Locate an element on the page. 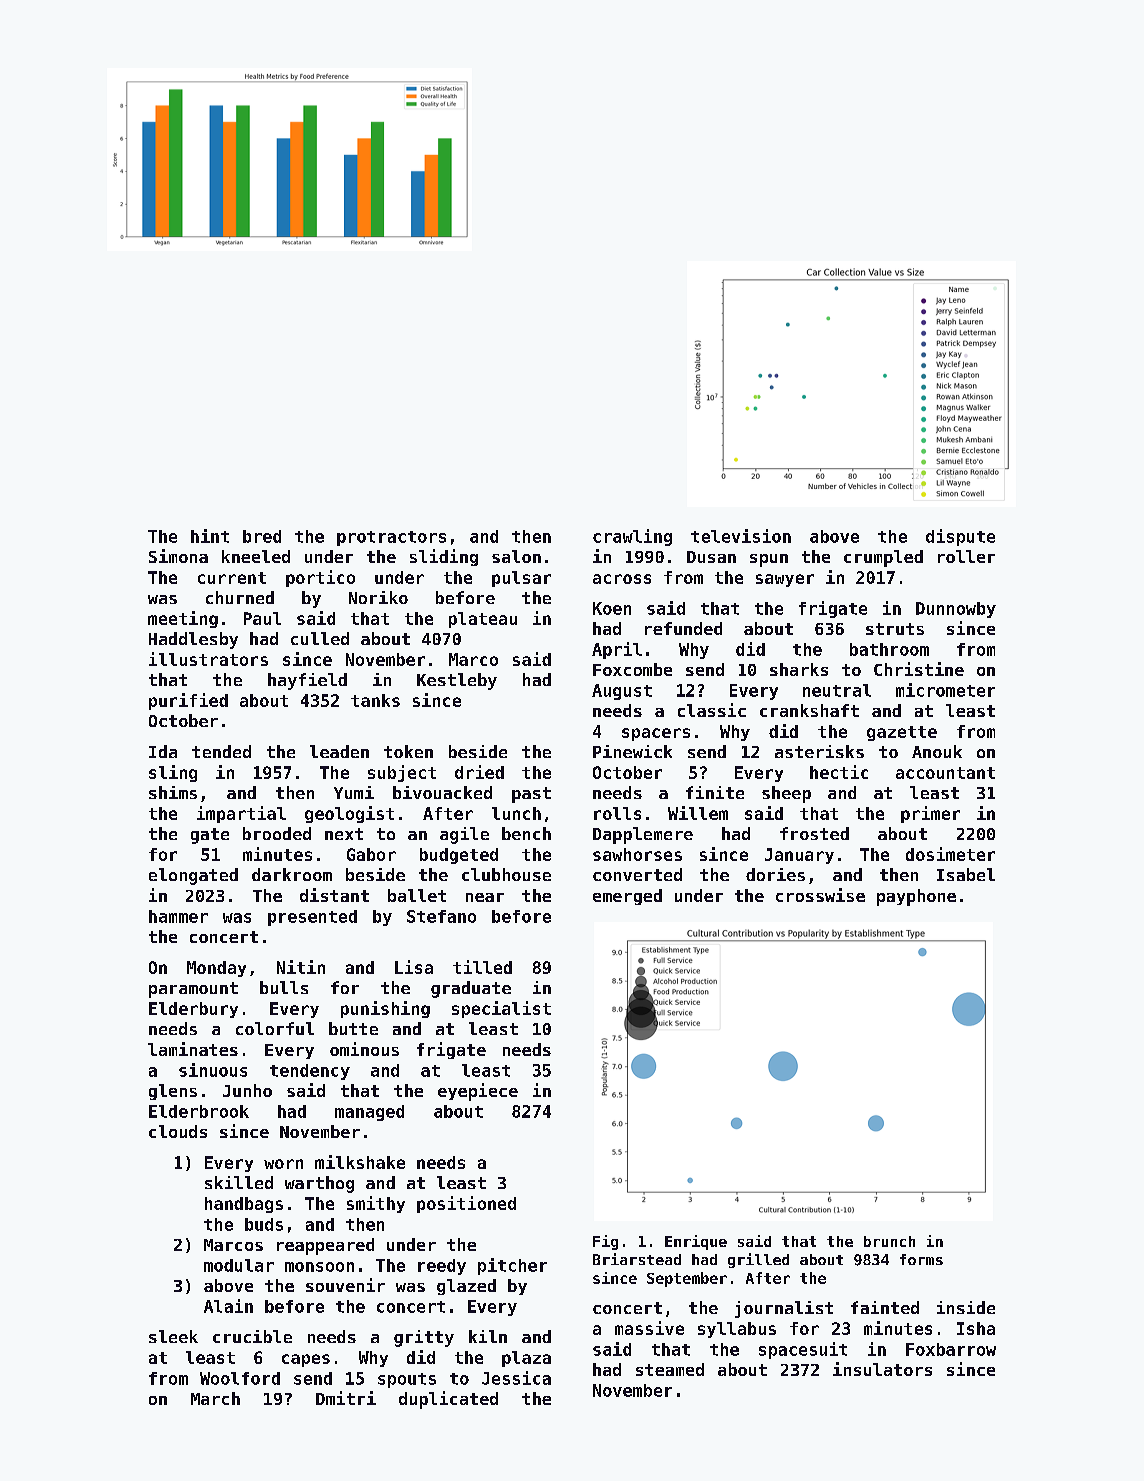 This page has width=1144, height=1481. Woolford is located at coordinates (240, 1378).
